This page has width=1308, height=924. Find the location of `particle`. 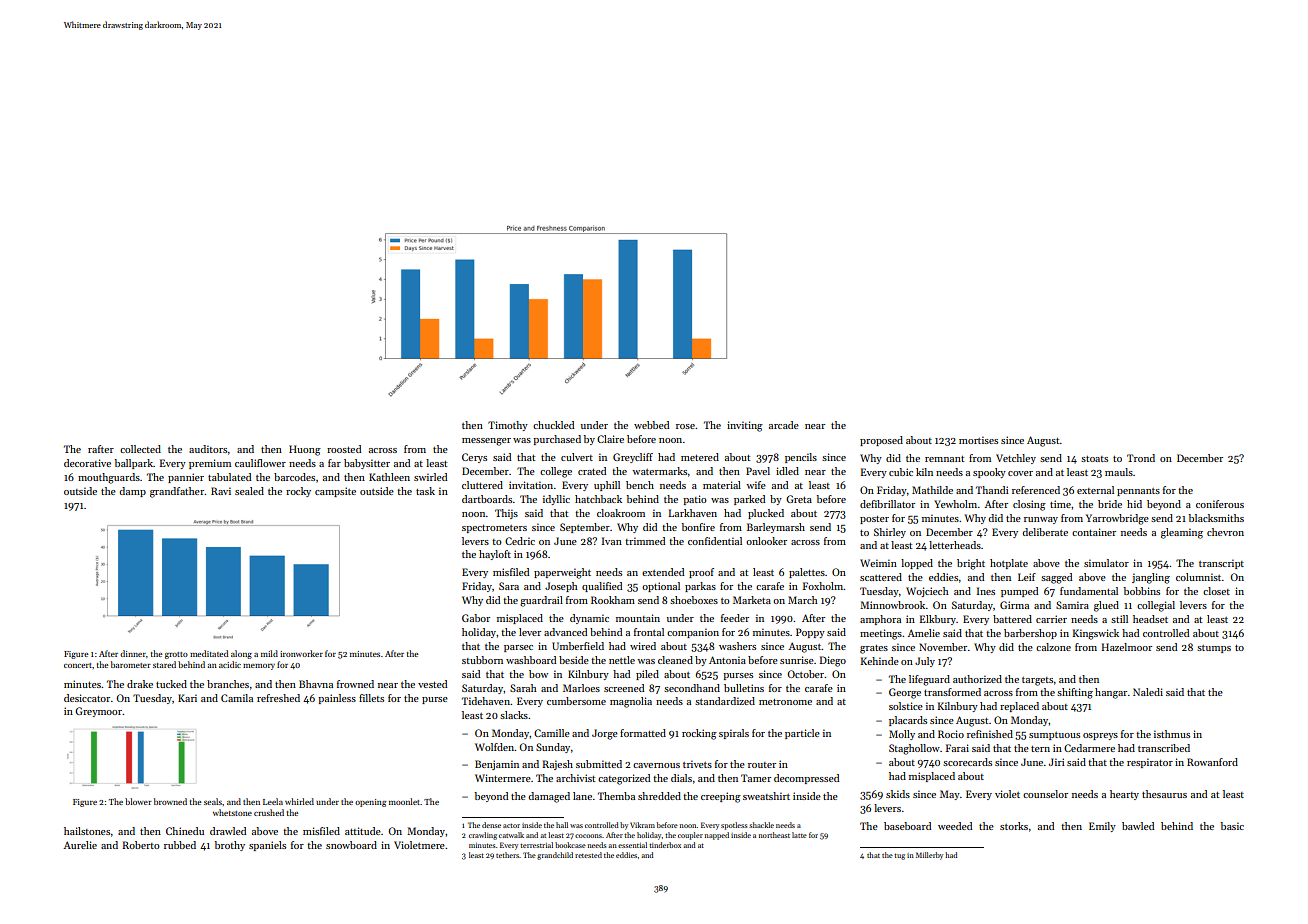

particle is located at coordinates (802, 734).
